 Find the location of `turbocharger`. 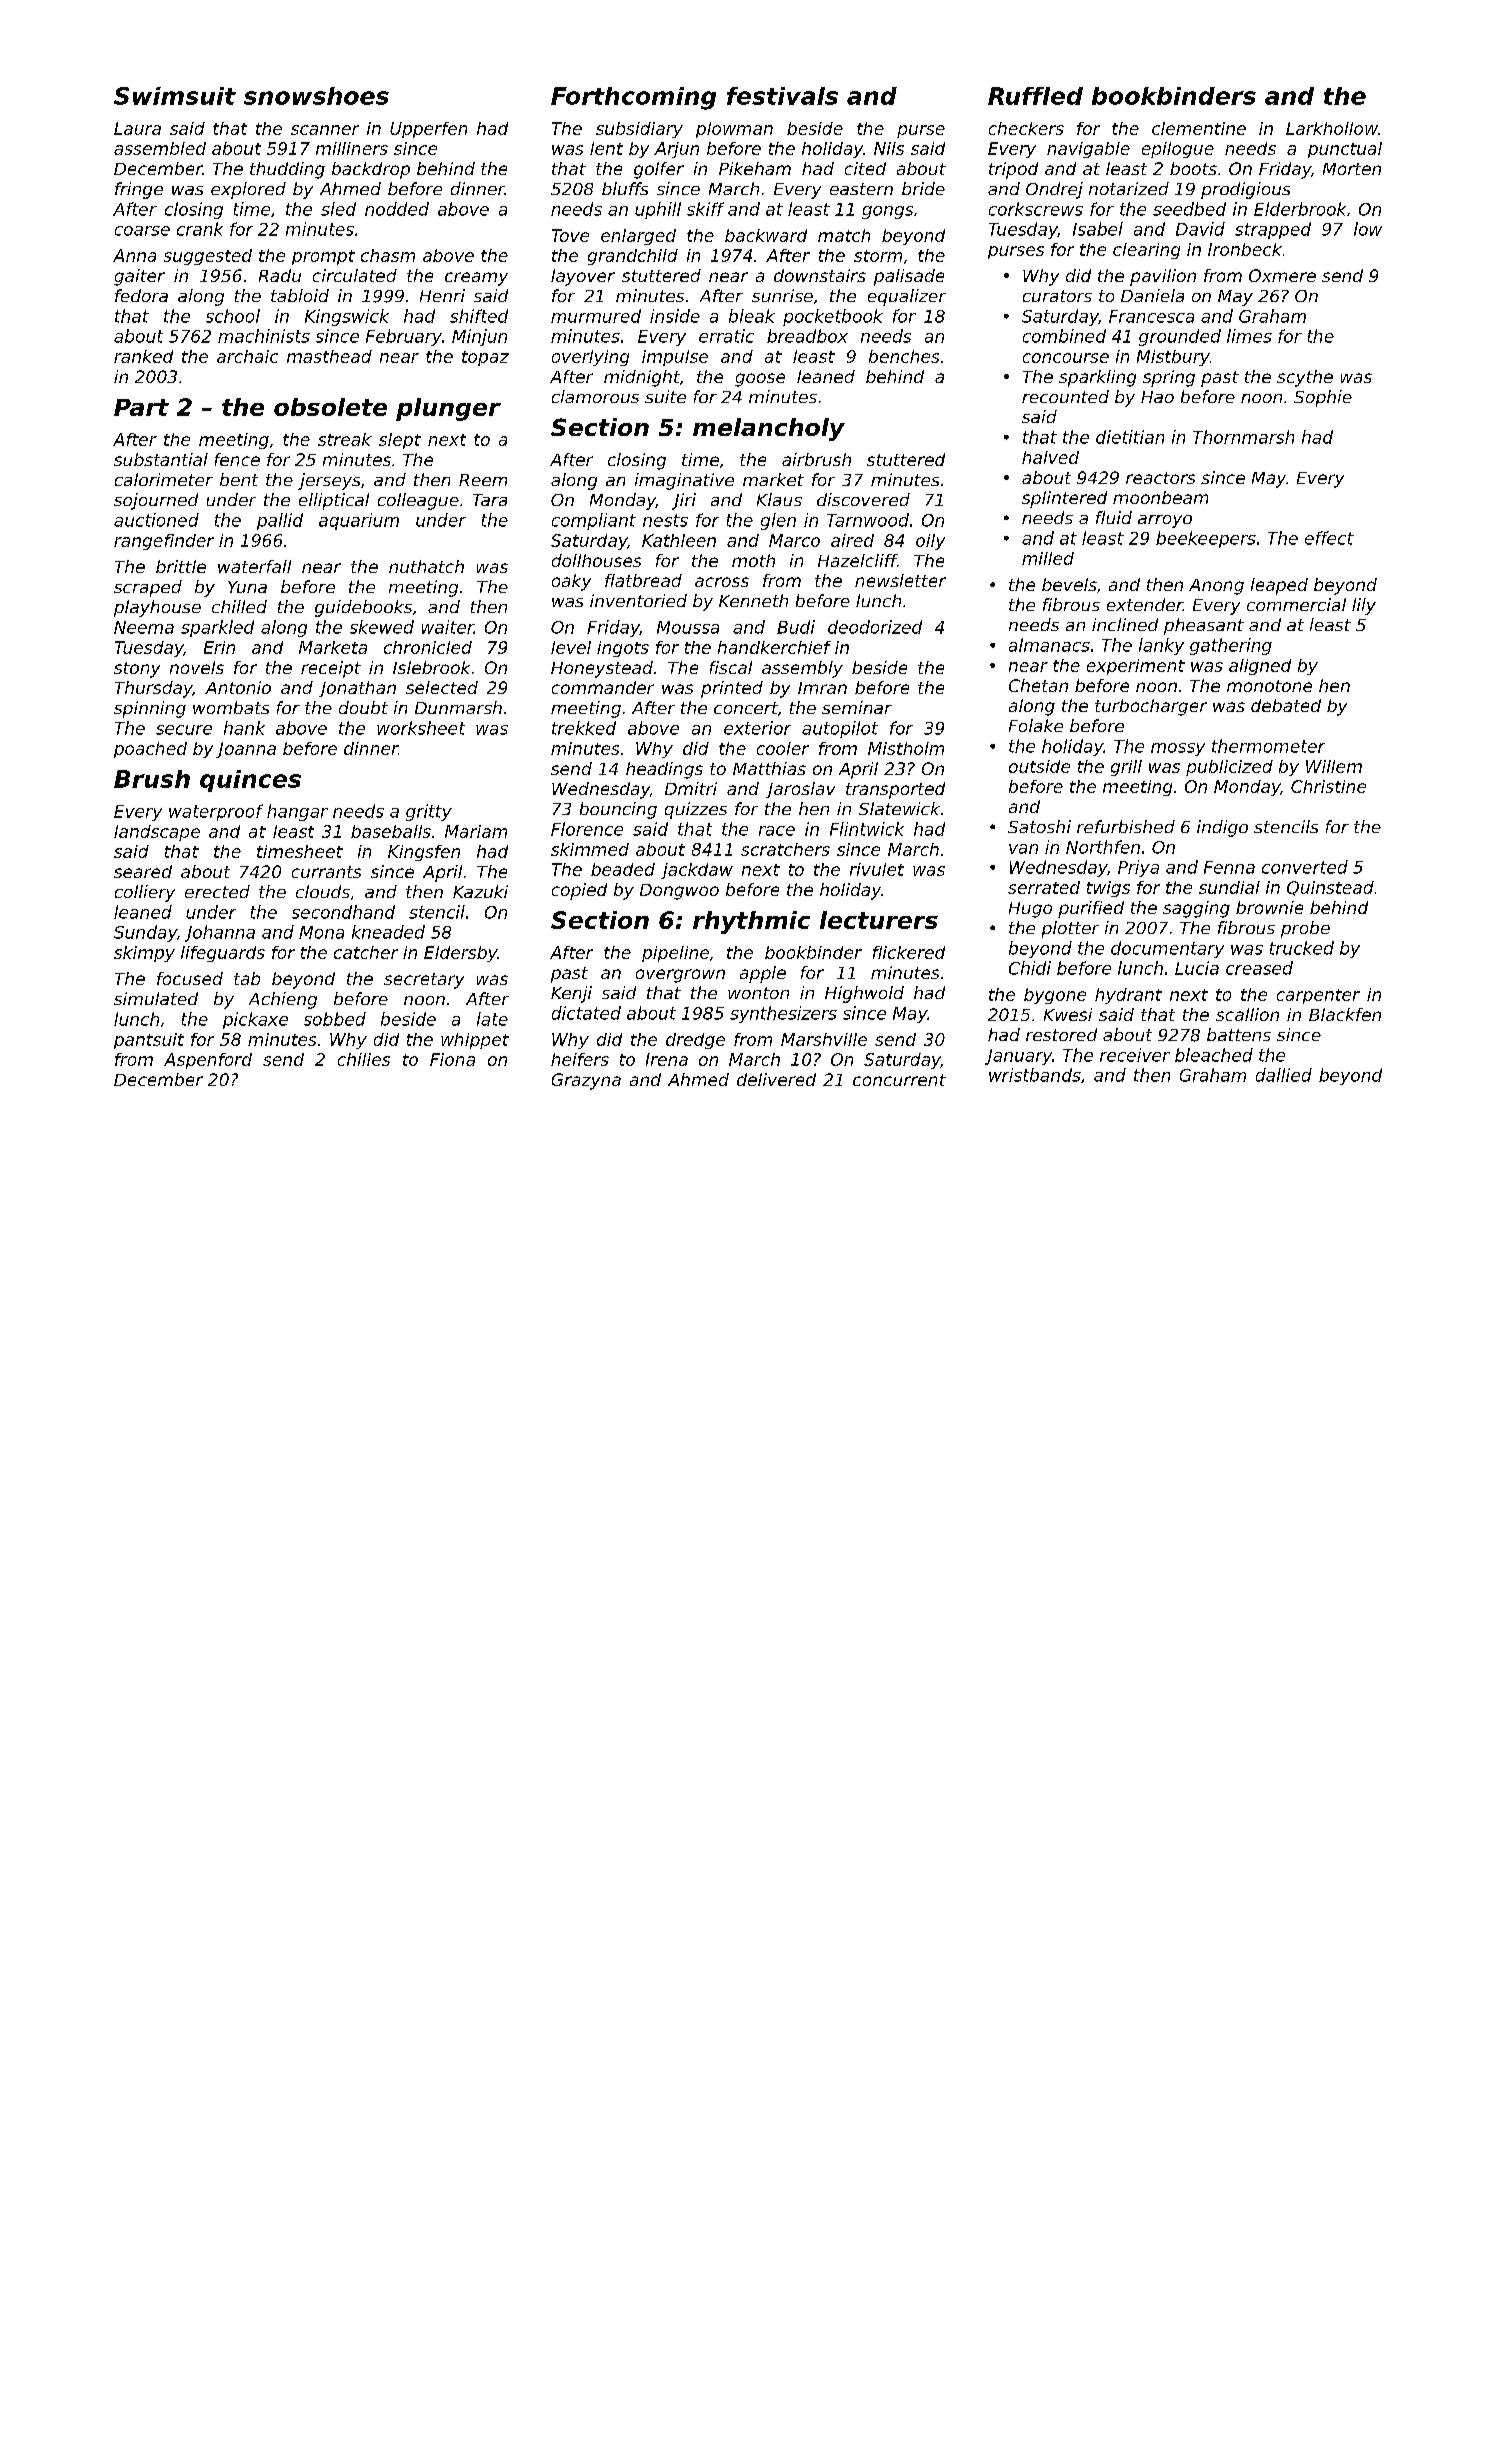

turbocharger is located at coordinates (1151, 707).
